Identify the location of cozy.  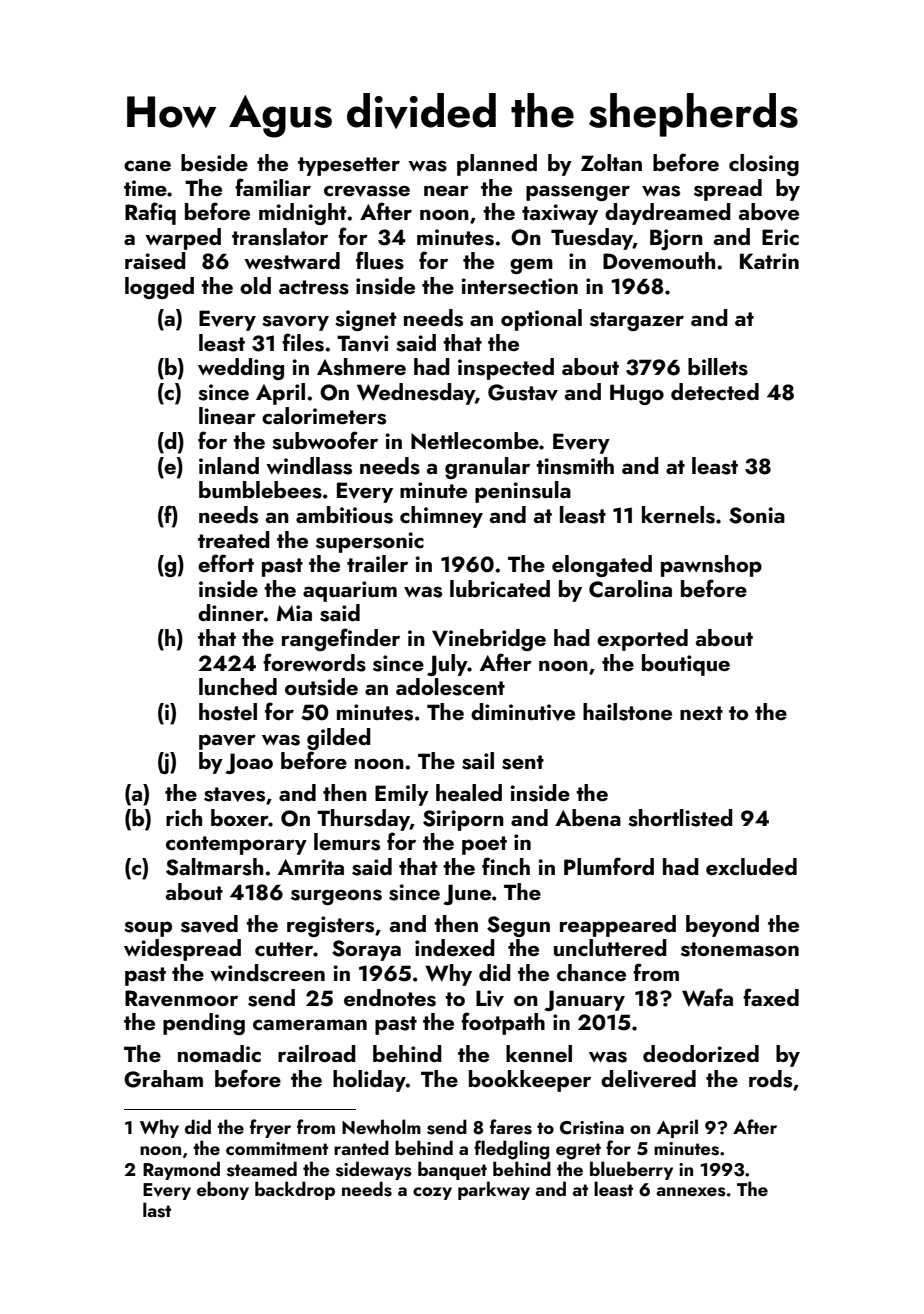
(432, 1193).
